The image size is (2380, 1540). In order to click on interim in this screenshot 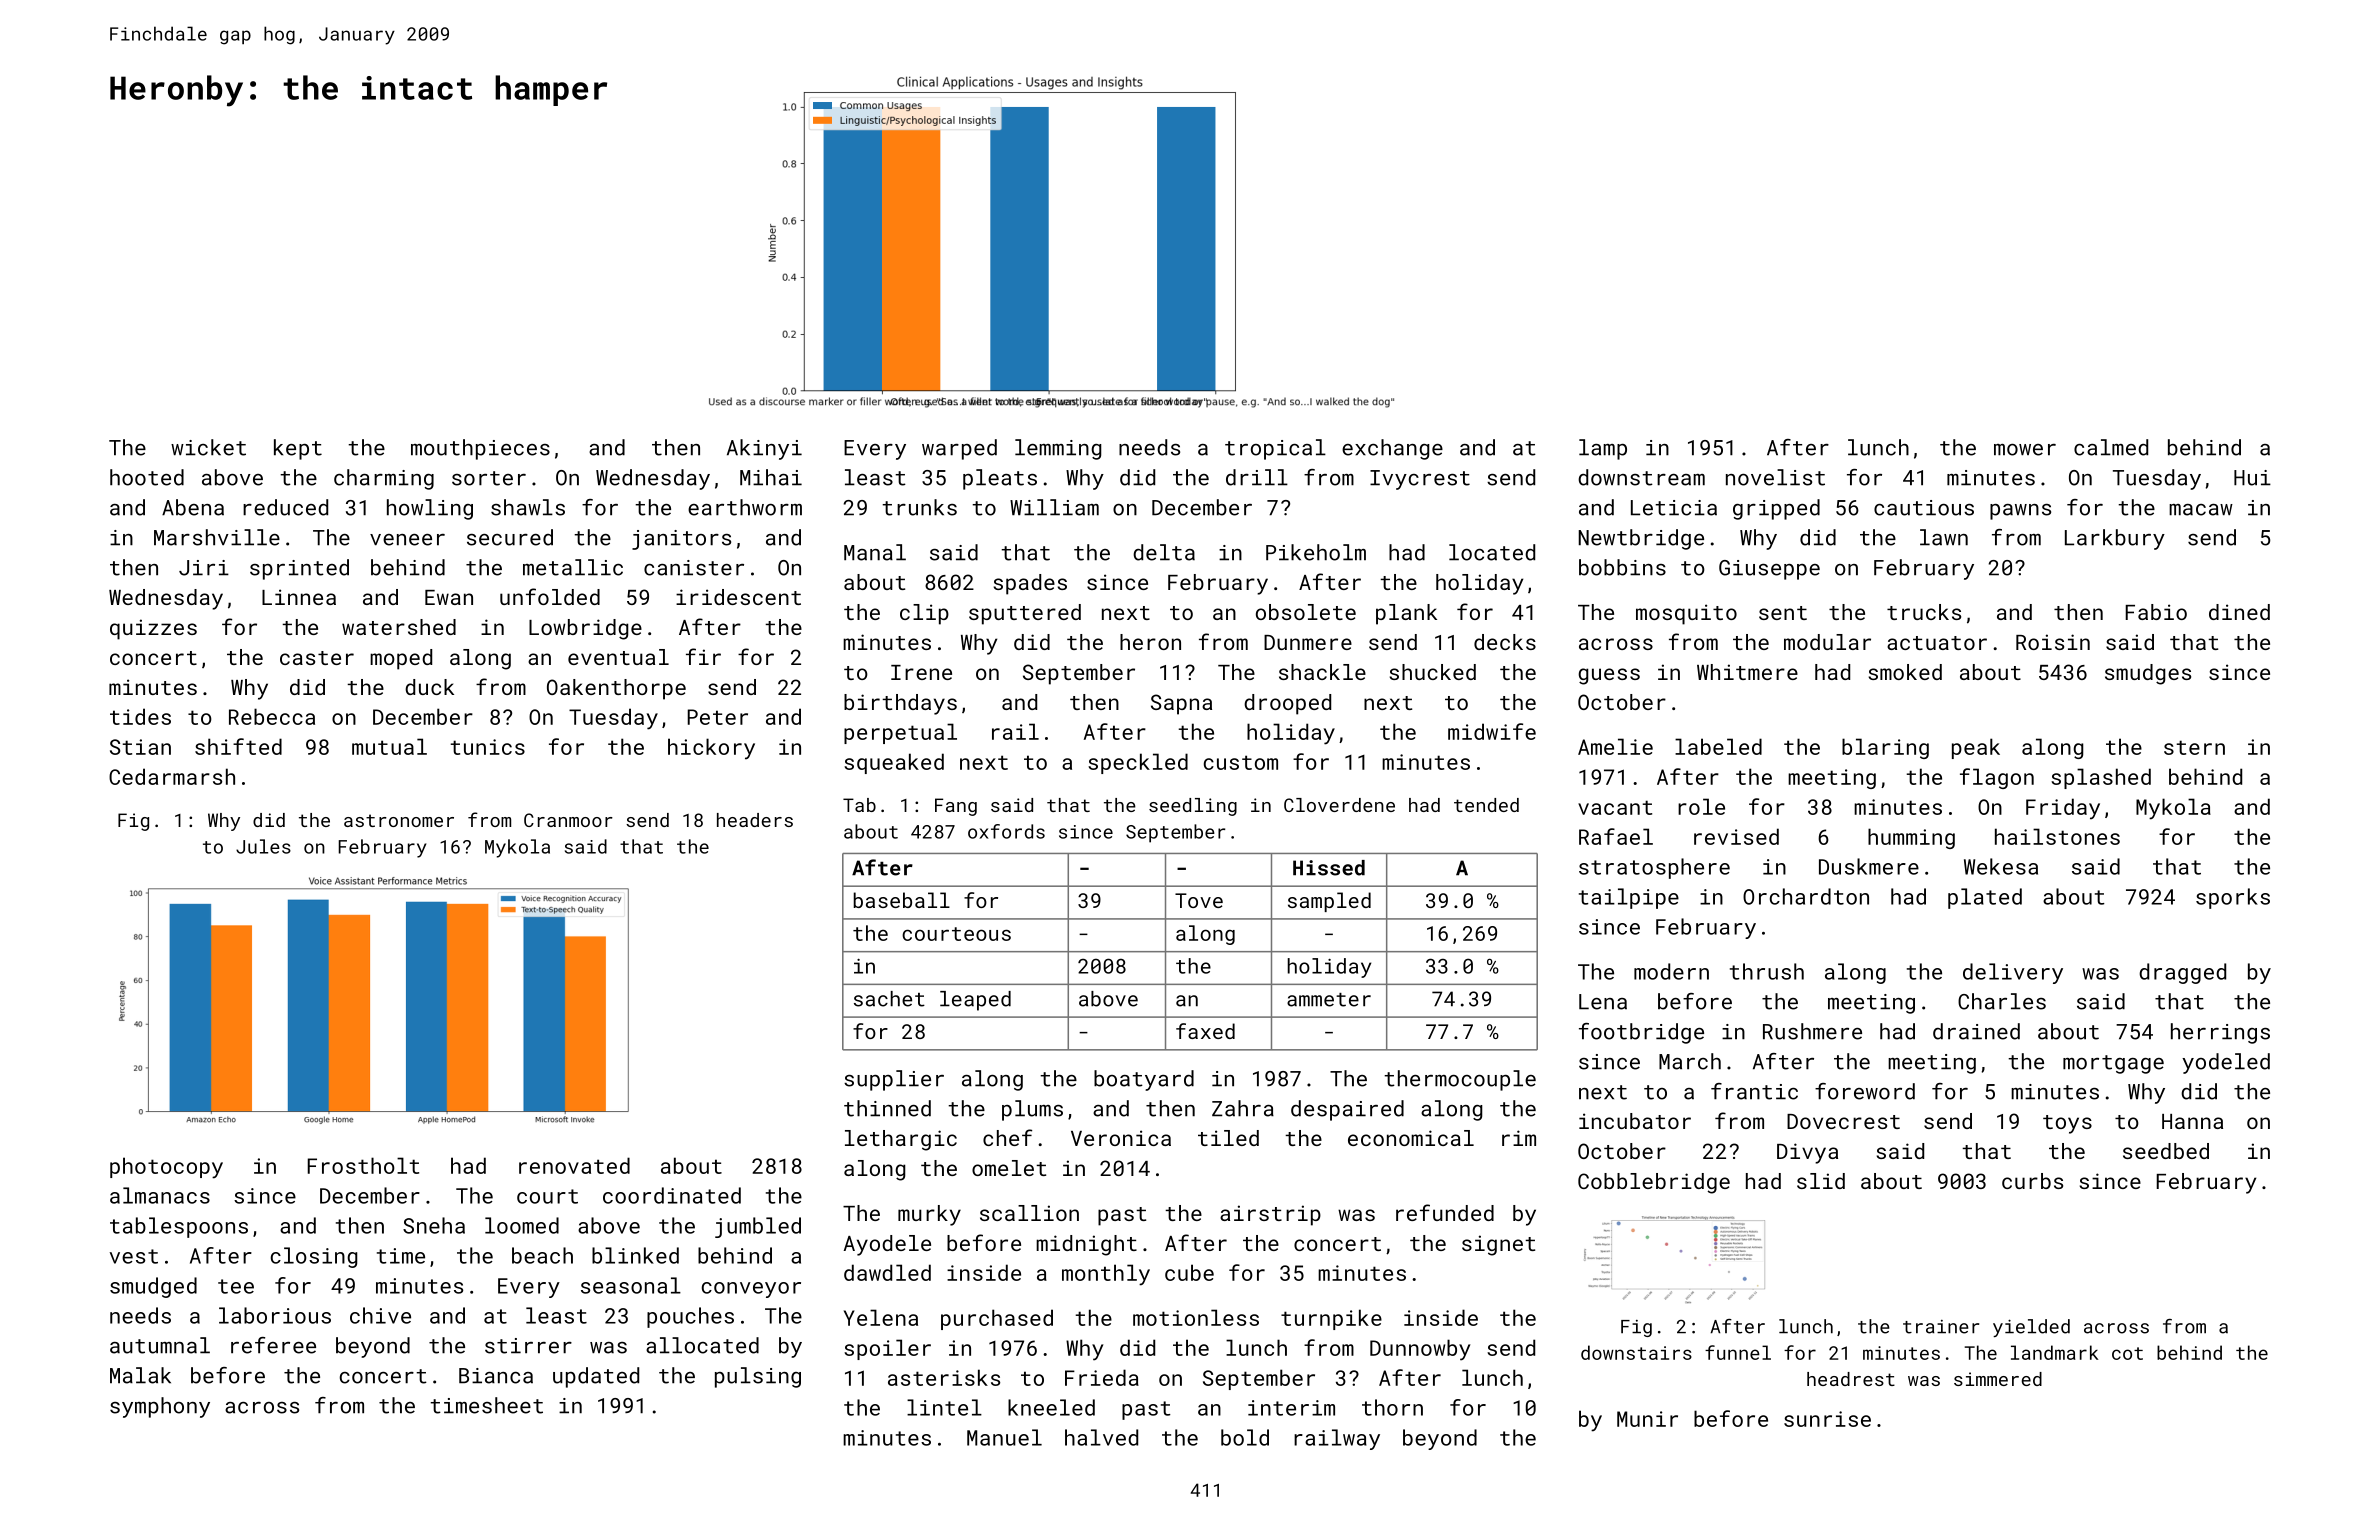, I will do `click(1291, 1408)`.
